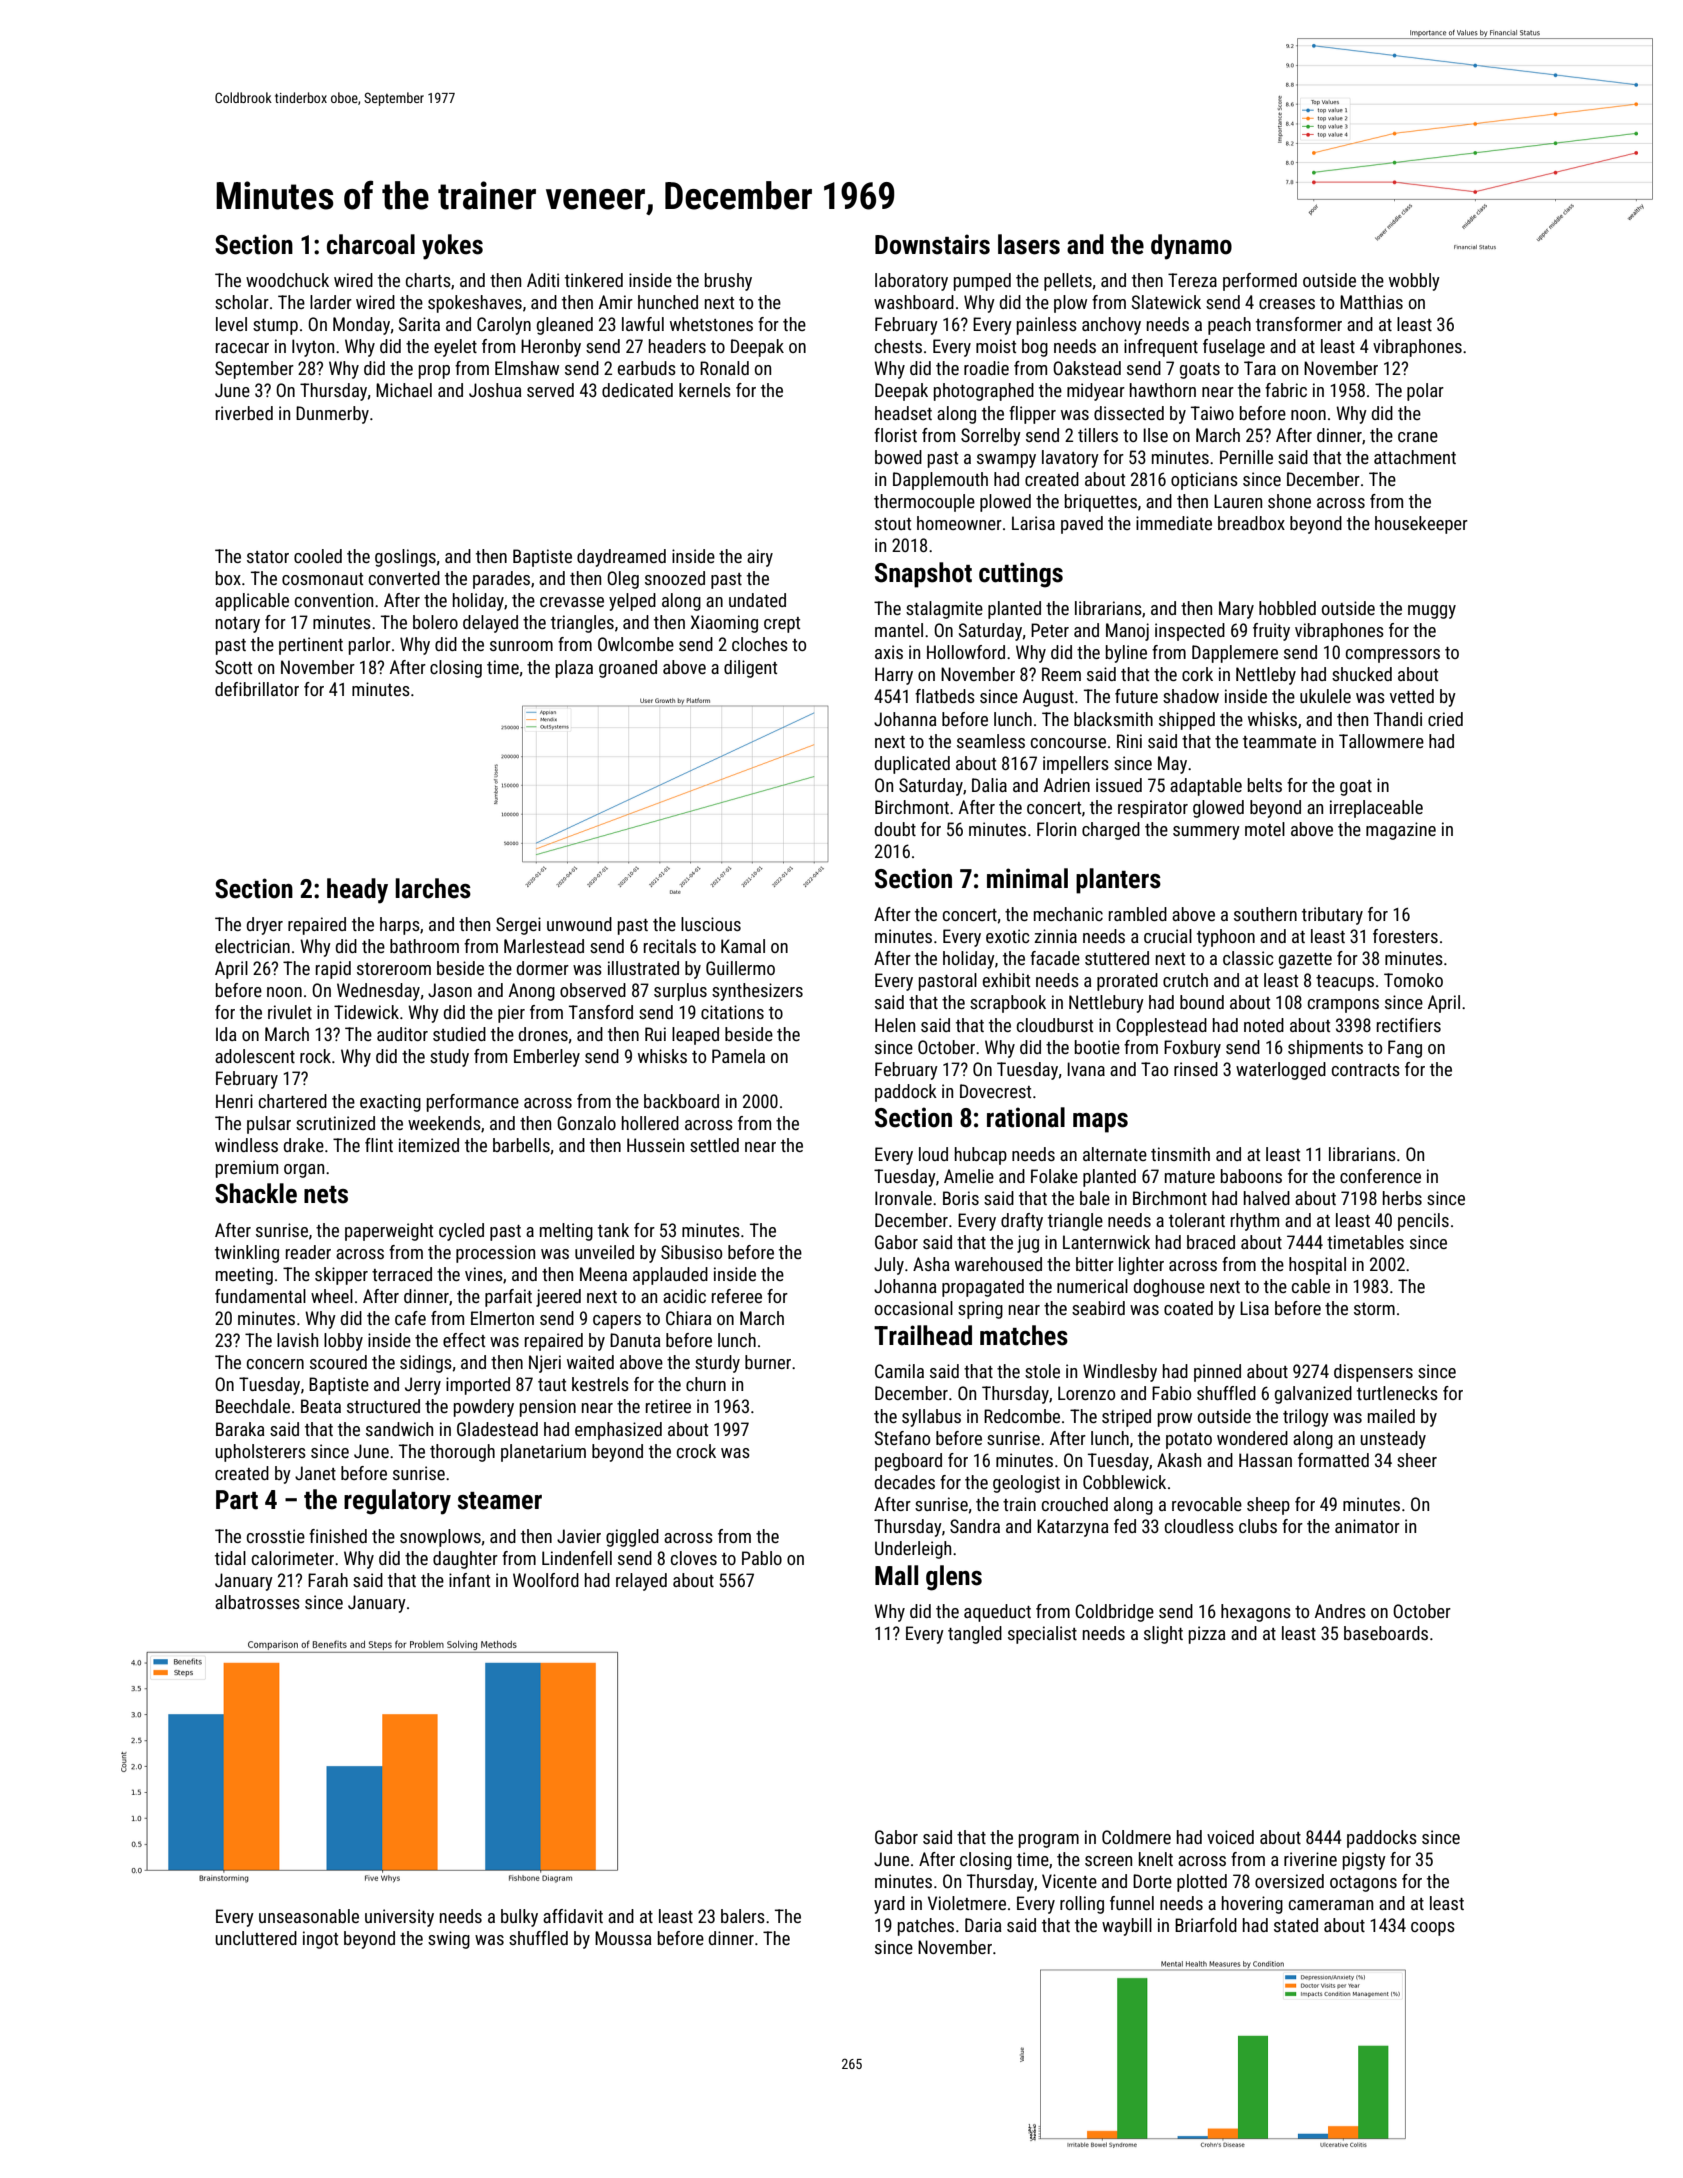 The image size is (1683, 2178). What do you see at coordinates (762, 1558) in the document?
I see `Pablo` at bounding box center [762, 1558].
